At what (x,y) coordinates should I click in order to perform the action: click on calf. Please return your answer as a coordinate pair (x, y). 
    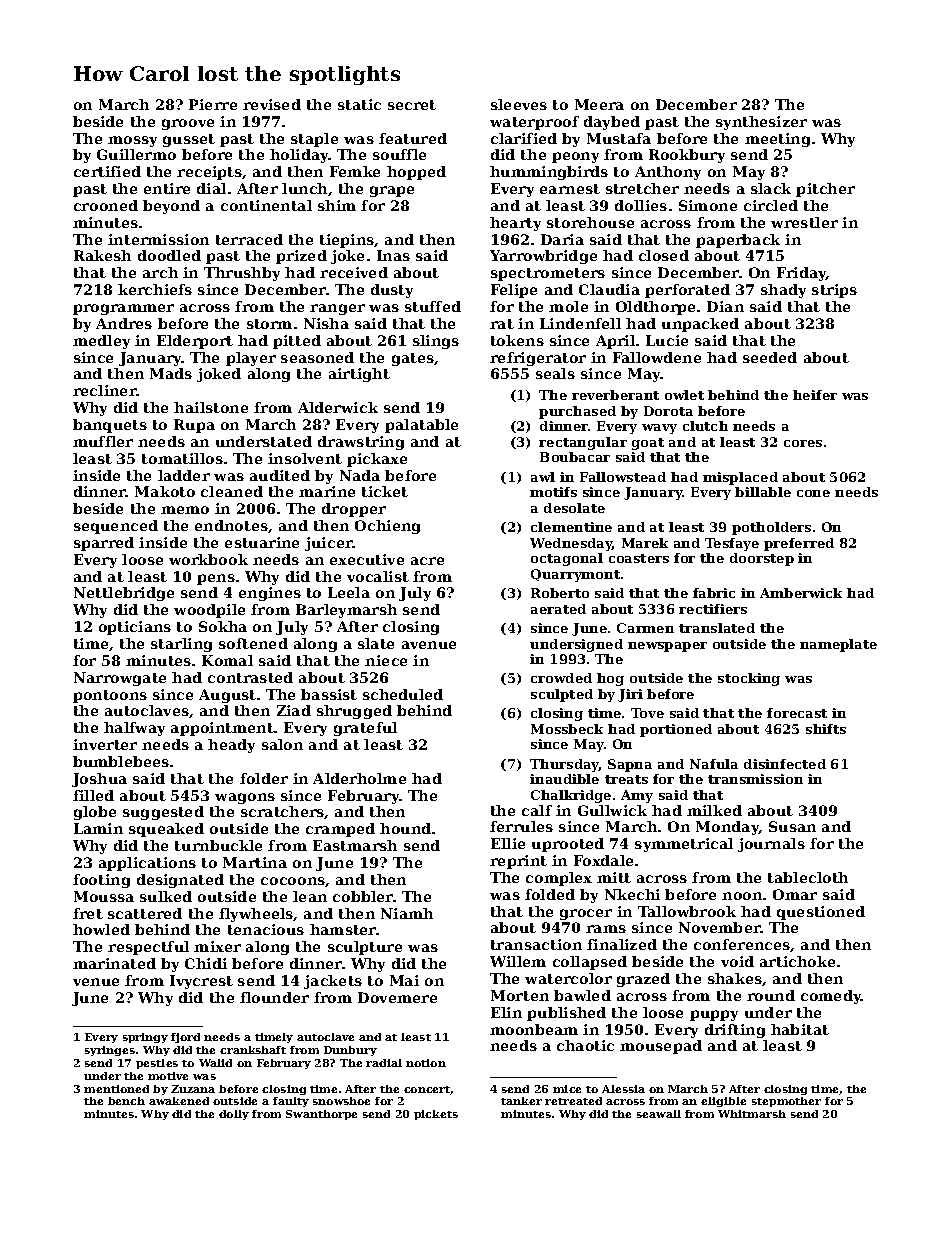
    Looking at the image, I should click on (537, 810).
